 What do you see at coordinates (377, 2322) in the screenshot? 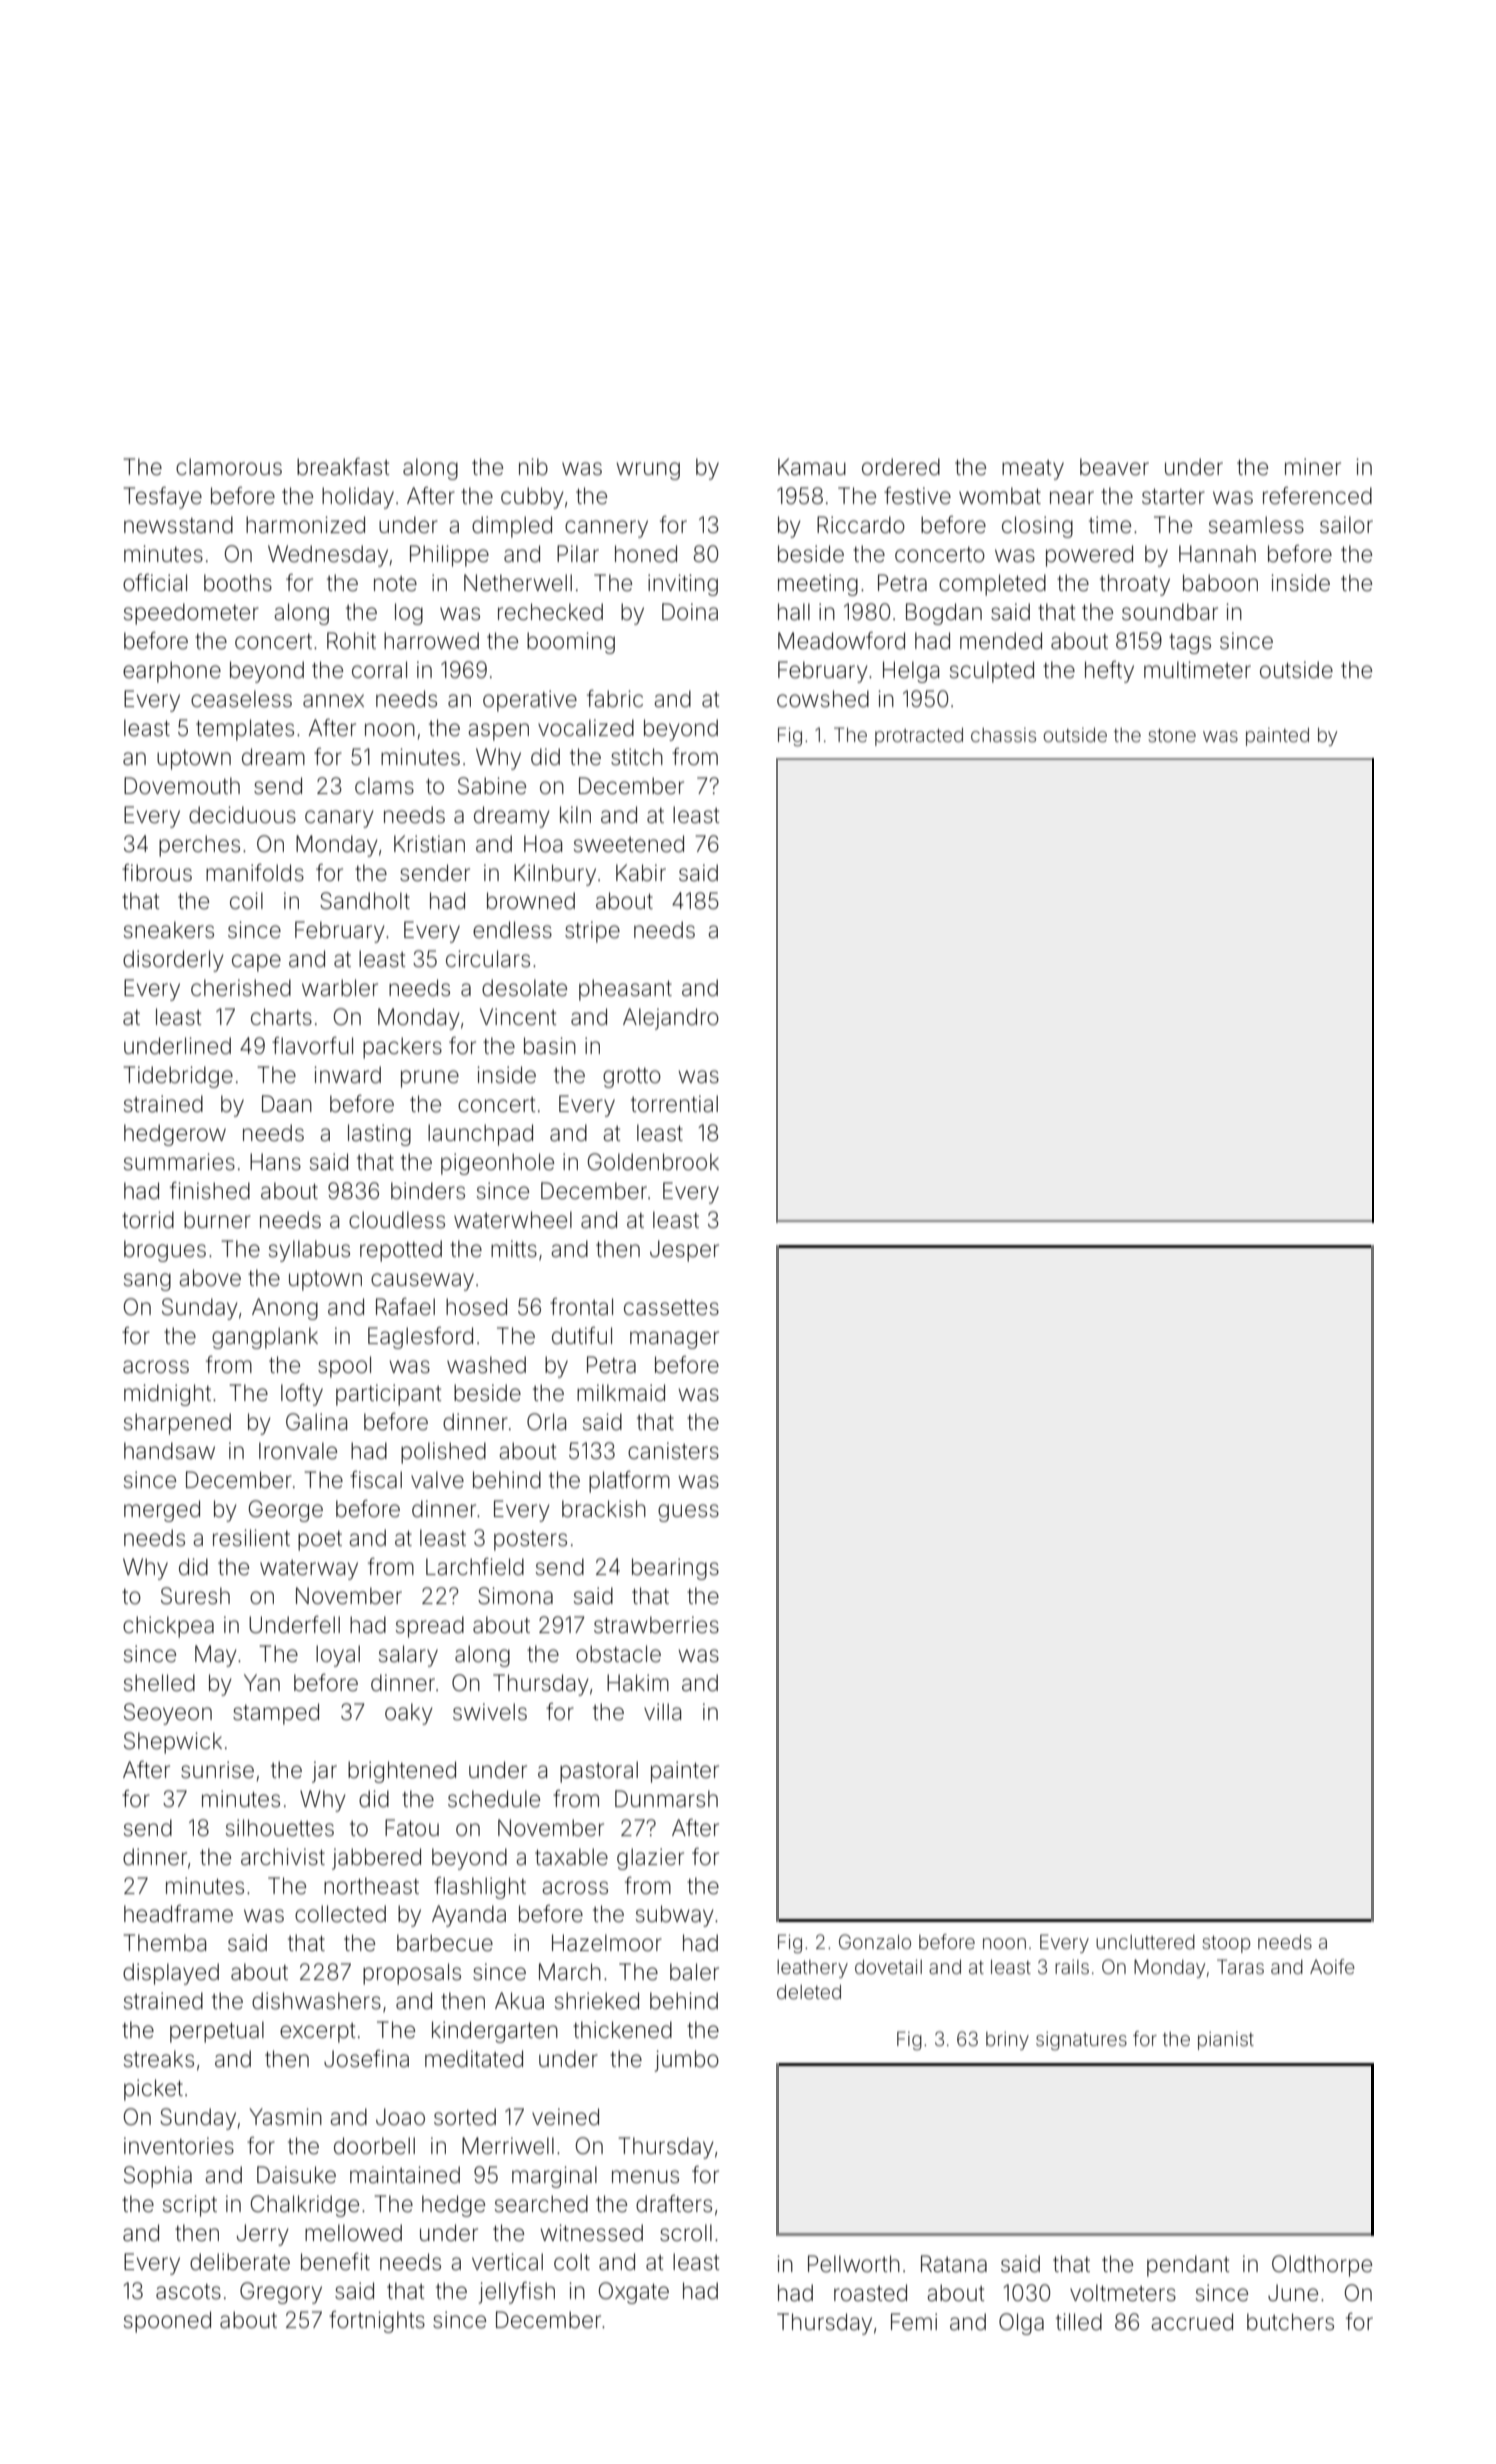
I see `fortnights` at bounding box center [377, 2322].
